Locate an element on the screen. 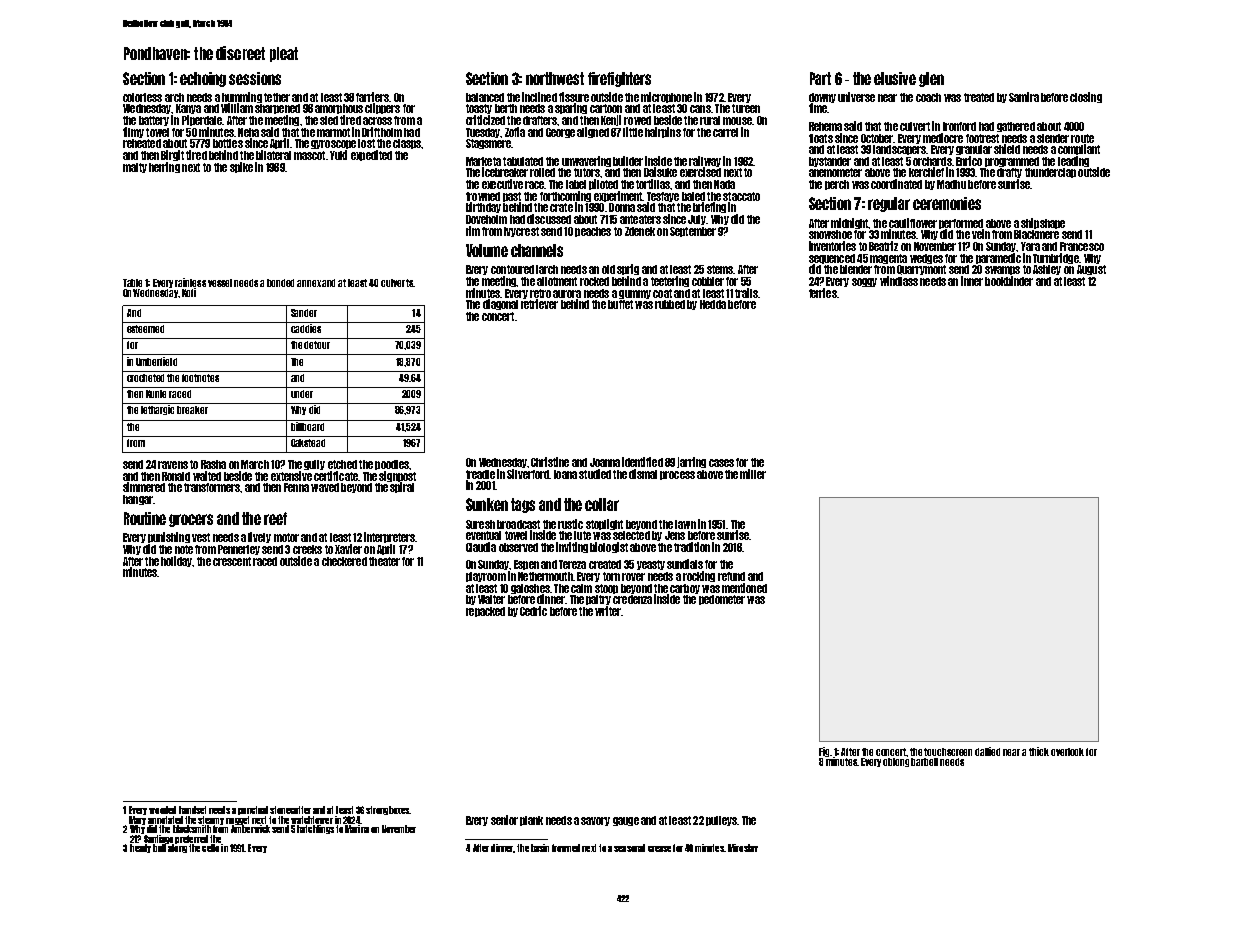 This screenshot has height=952, width=1233. channels is located at coordinates (537, 250).
